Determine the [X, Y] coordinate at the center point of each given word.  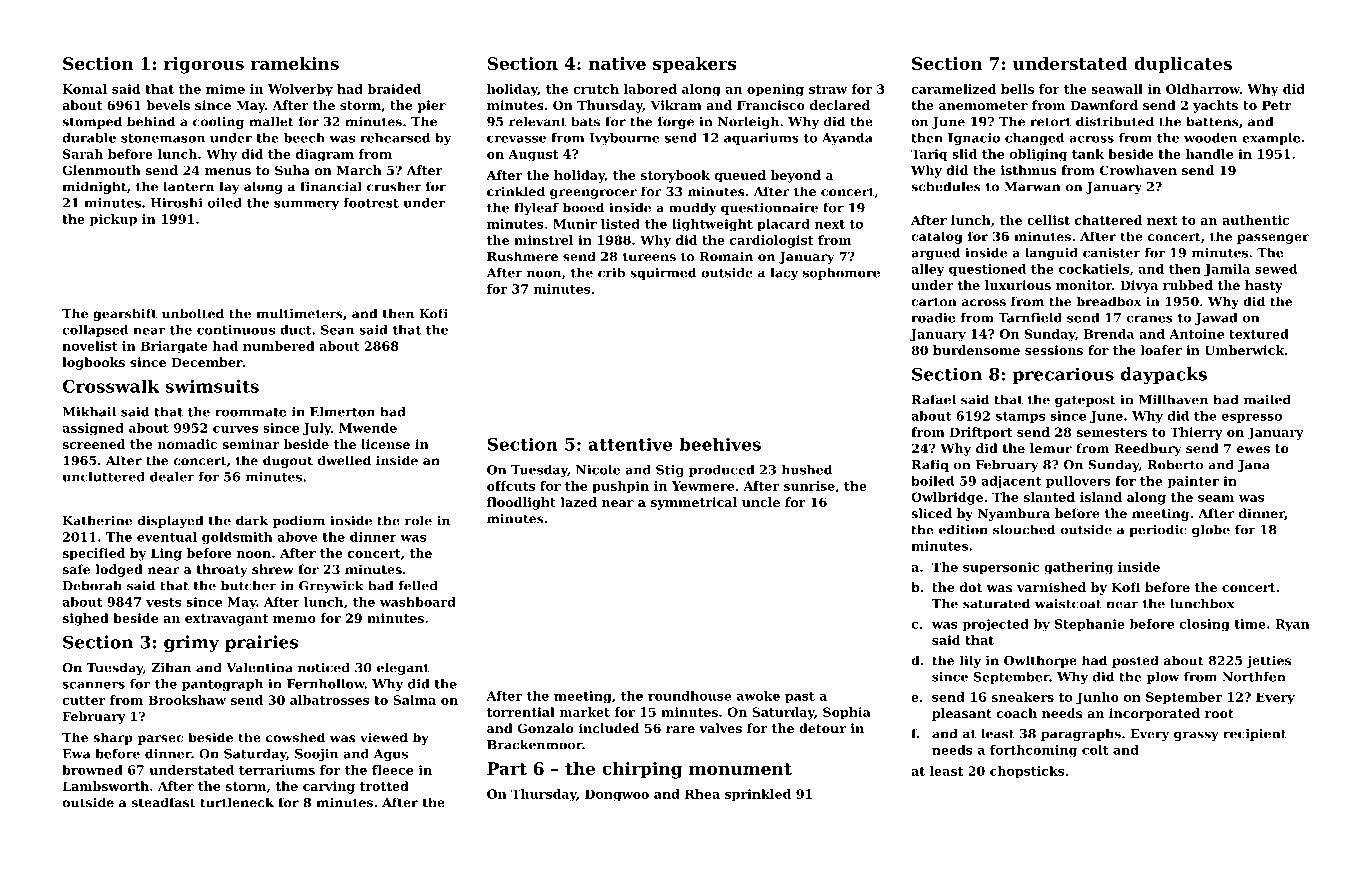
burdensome [976, 350]
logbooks [93, 363]
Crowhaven [1138, 170]
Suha [292, 170]
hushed [806, 470]
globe [1211, 530]
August [533, 155]
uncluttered [103, 477]
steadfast [163, 802]
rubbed [1188, 285]
